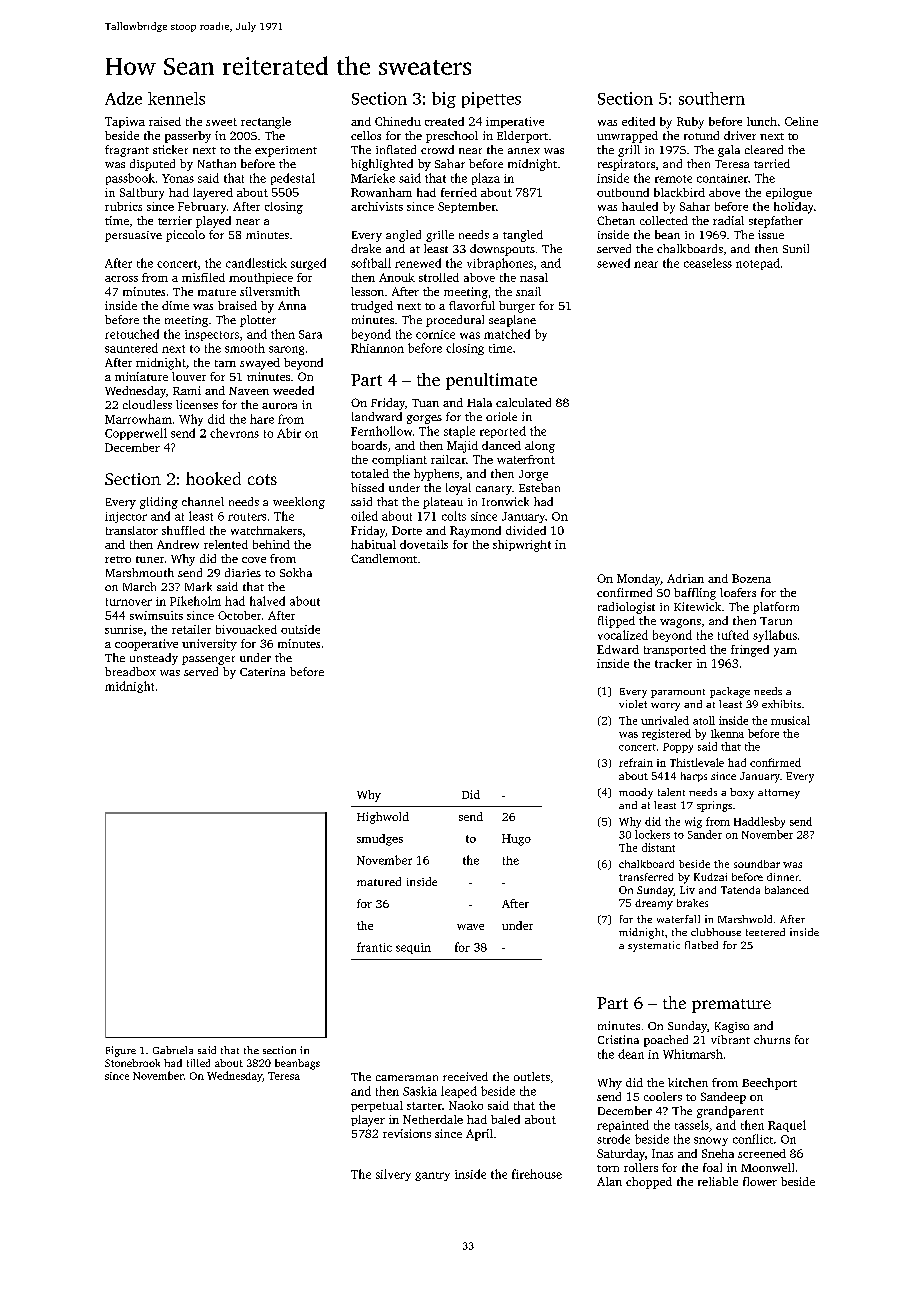  What do you see at coordinates (432, 1176) in the document?
I see `gantry` at bounding box center [432, 1176].
